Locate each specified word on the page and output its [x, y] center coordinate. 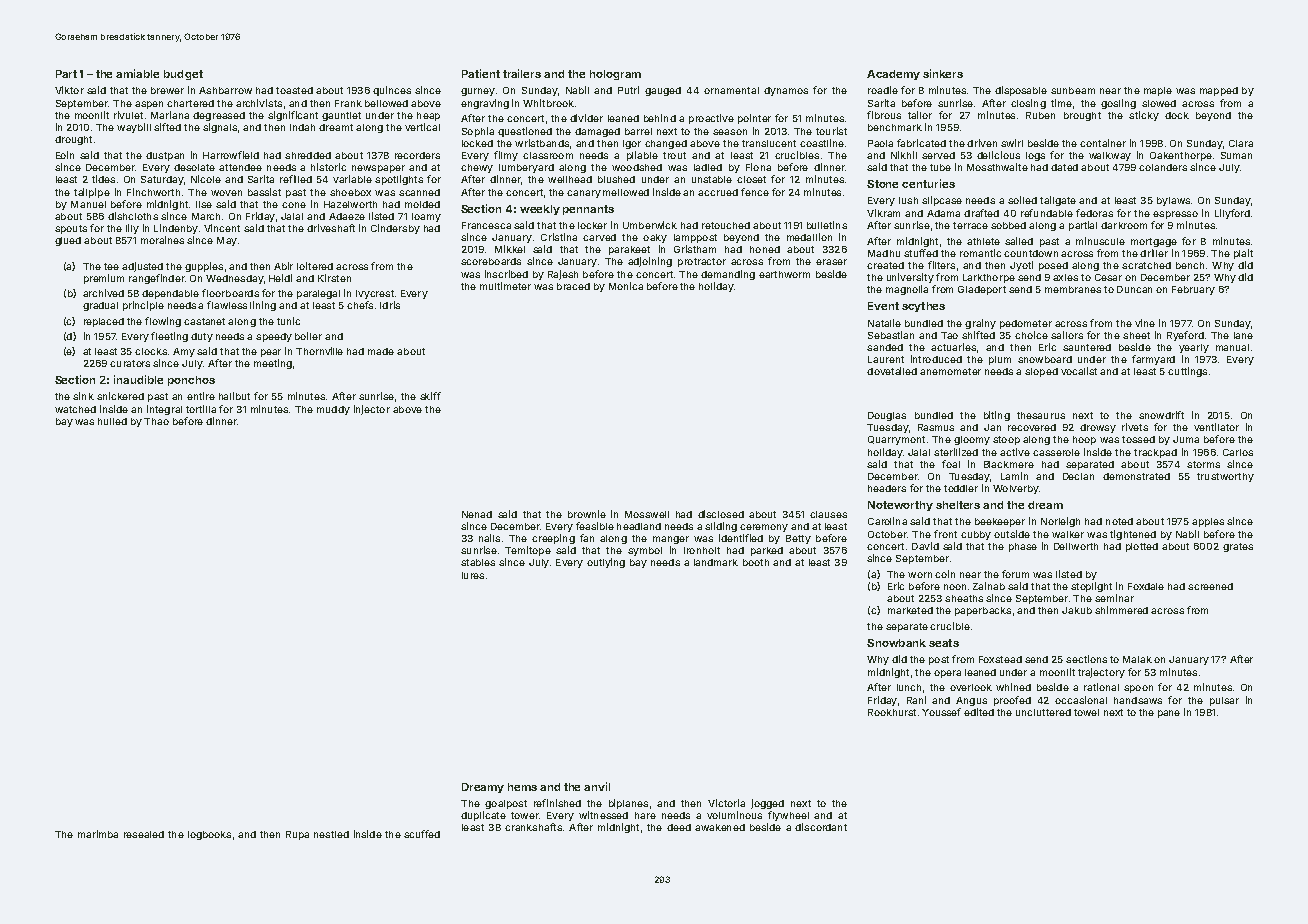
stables [478, 562]
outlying [606, 563]
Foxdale [1146, 586]
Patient [481, 73]
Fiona [758, 167]
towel [1086, 712]
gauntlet [341, 116]
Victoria [726, 803]
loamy [426, 217]
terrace [970, 225]
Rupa [297, 835]
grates [1238, 547]
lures [473, 575]
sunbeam [1073, 90]
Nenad [477, 514]
